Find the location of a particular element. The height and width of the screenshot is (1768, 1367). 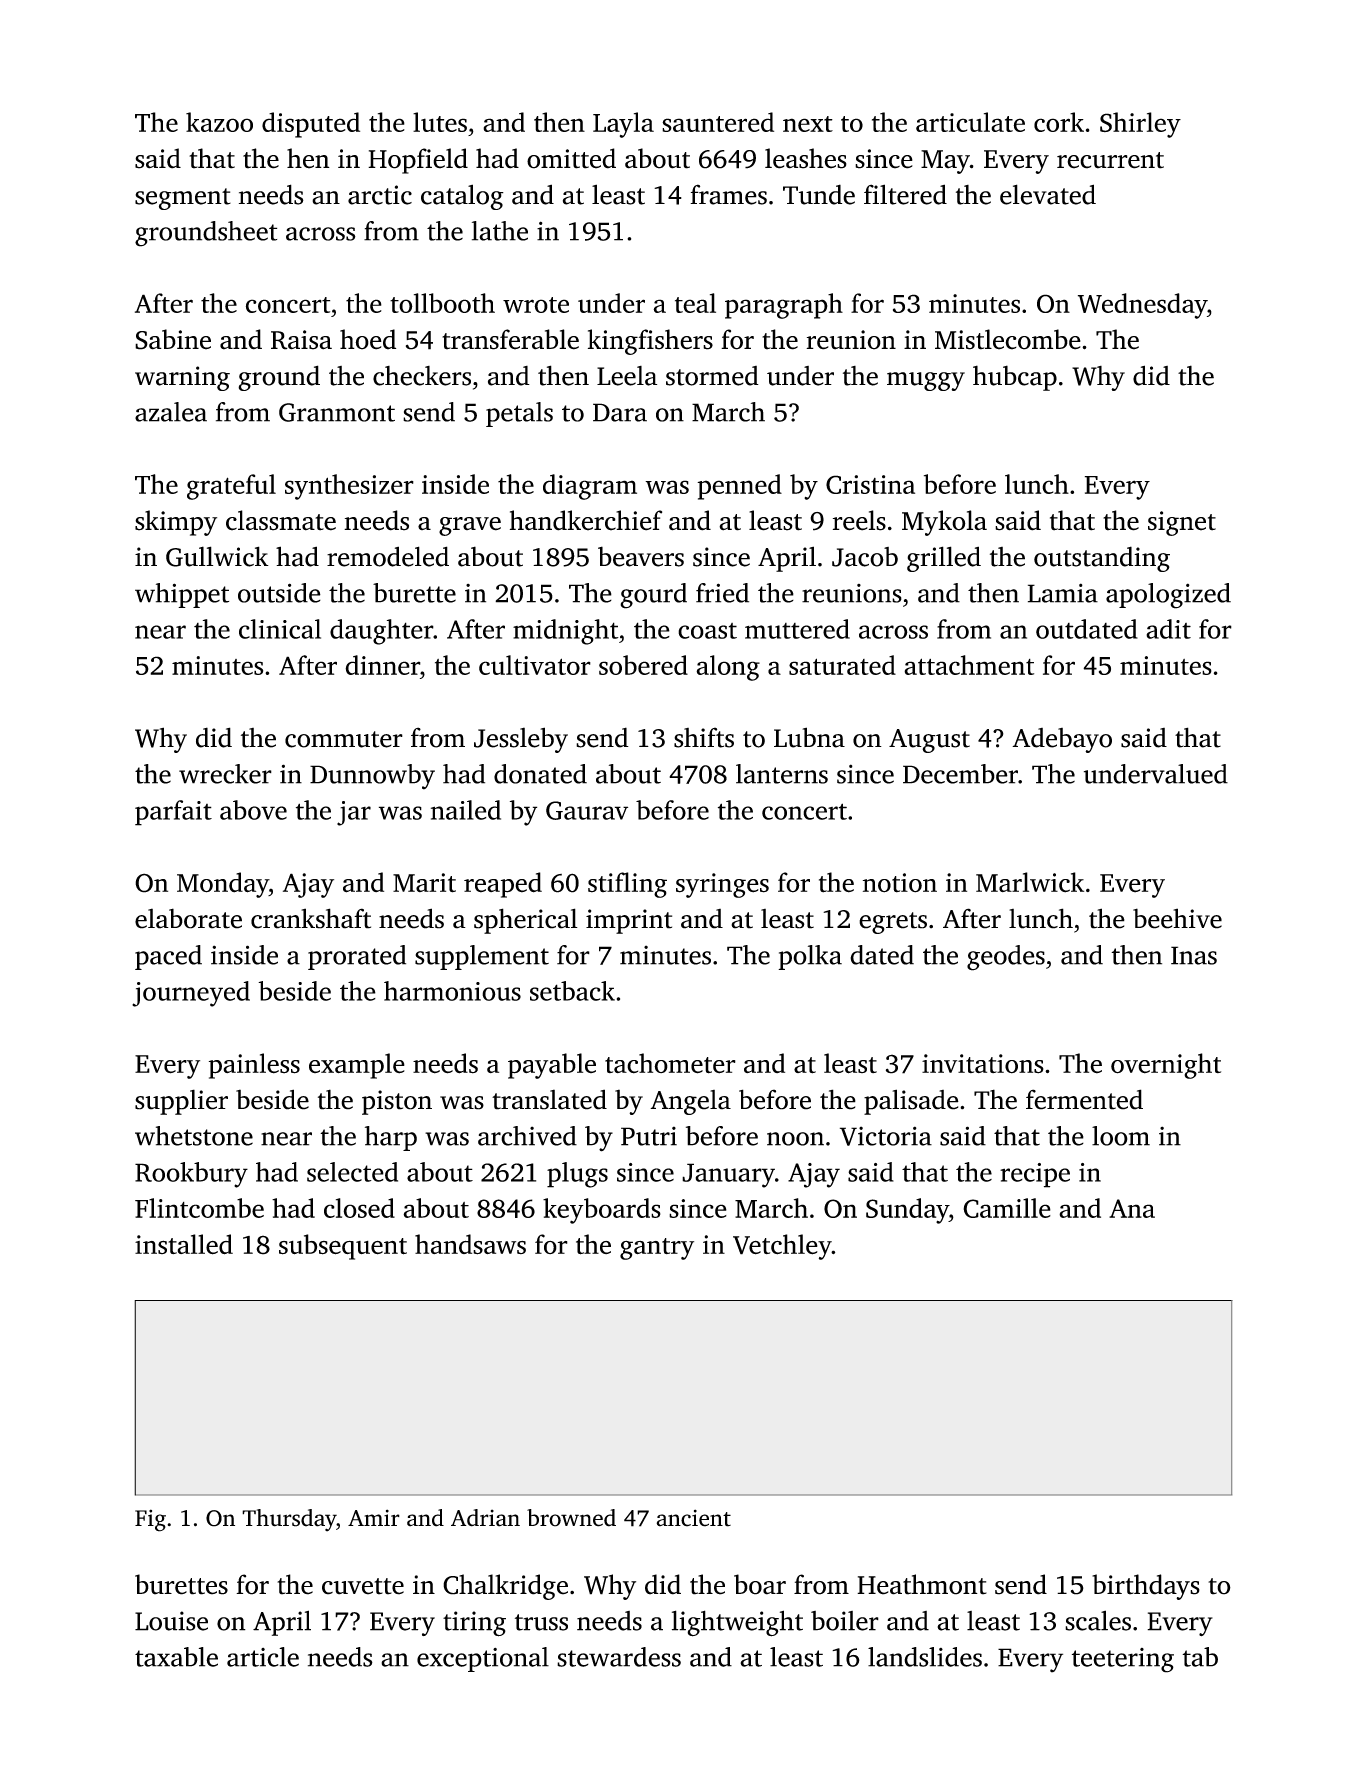

syringes is located at coordinates (722, 885).
